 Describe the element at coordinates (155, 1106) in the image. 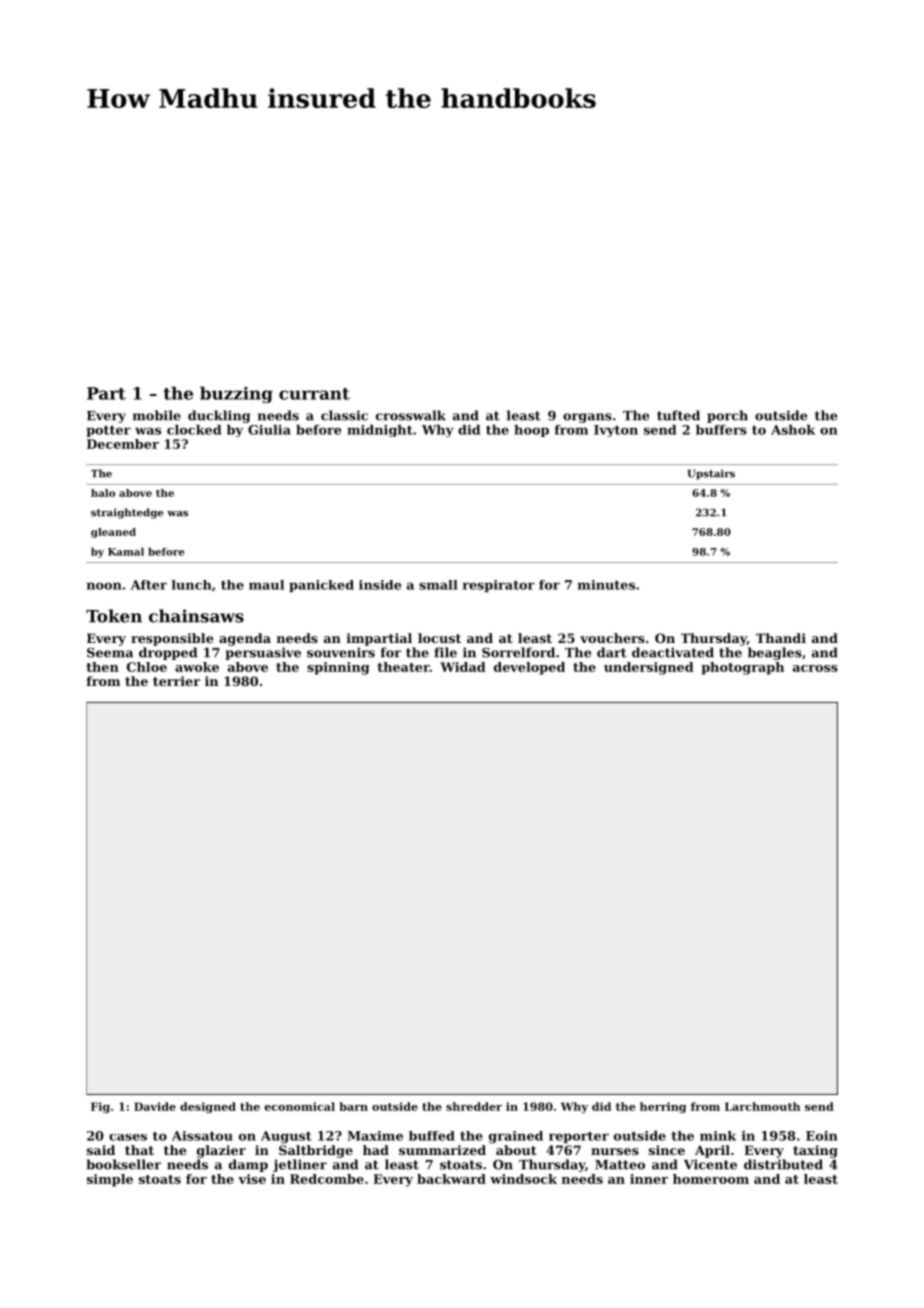

I see `Davide` at that location.
